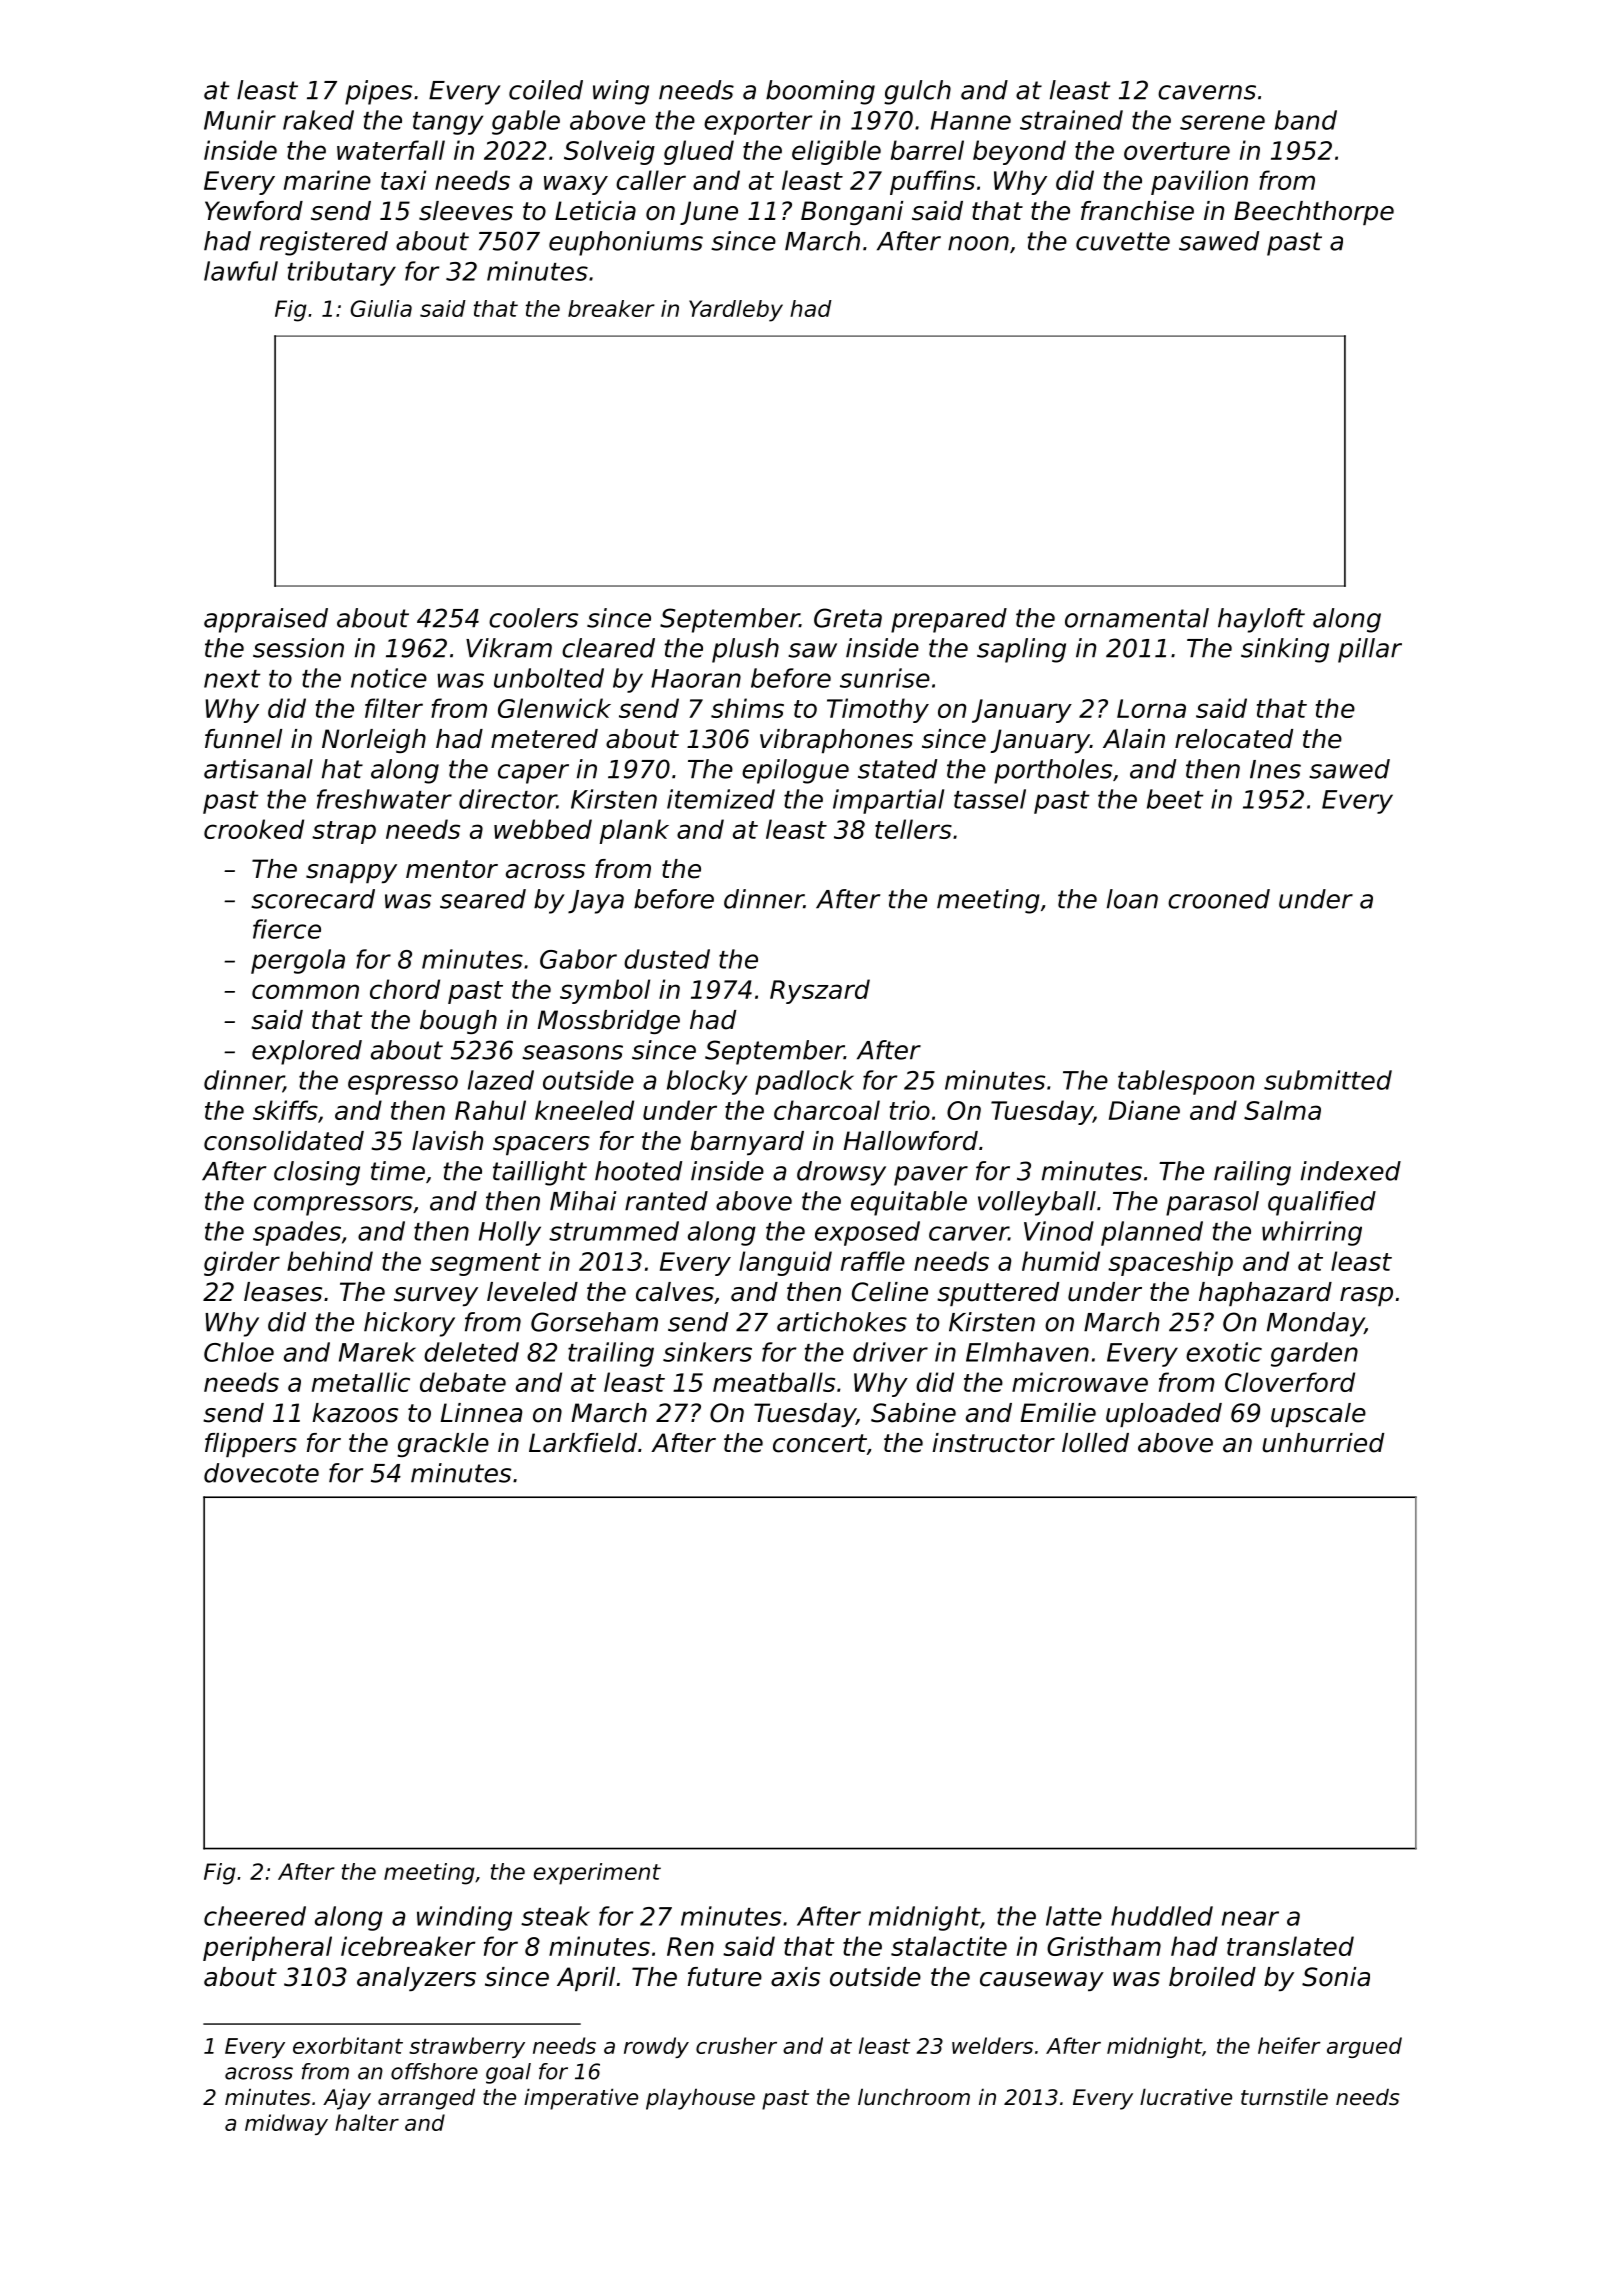 The image size is (1620, 2292). I want to click on imperative, so click(581, 2099).
